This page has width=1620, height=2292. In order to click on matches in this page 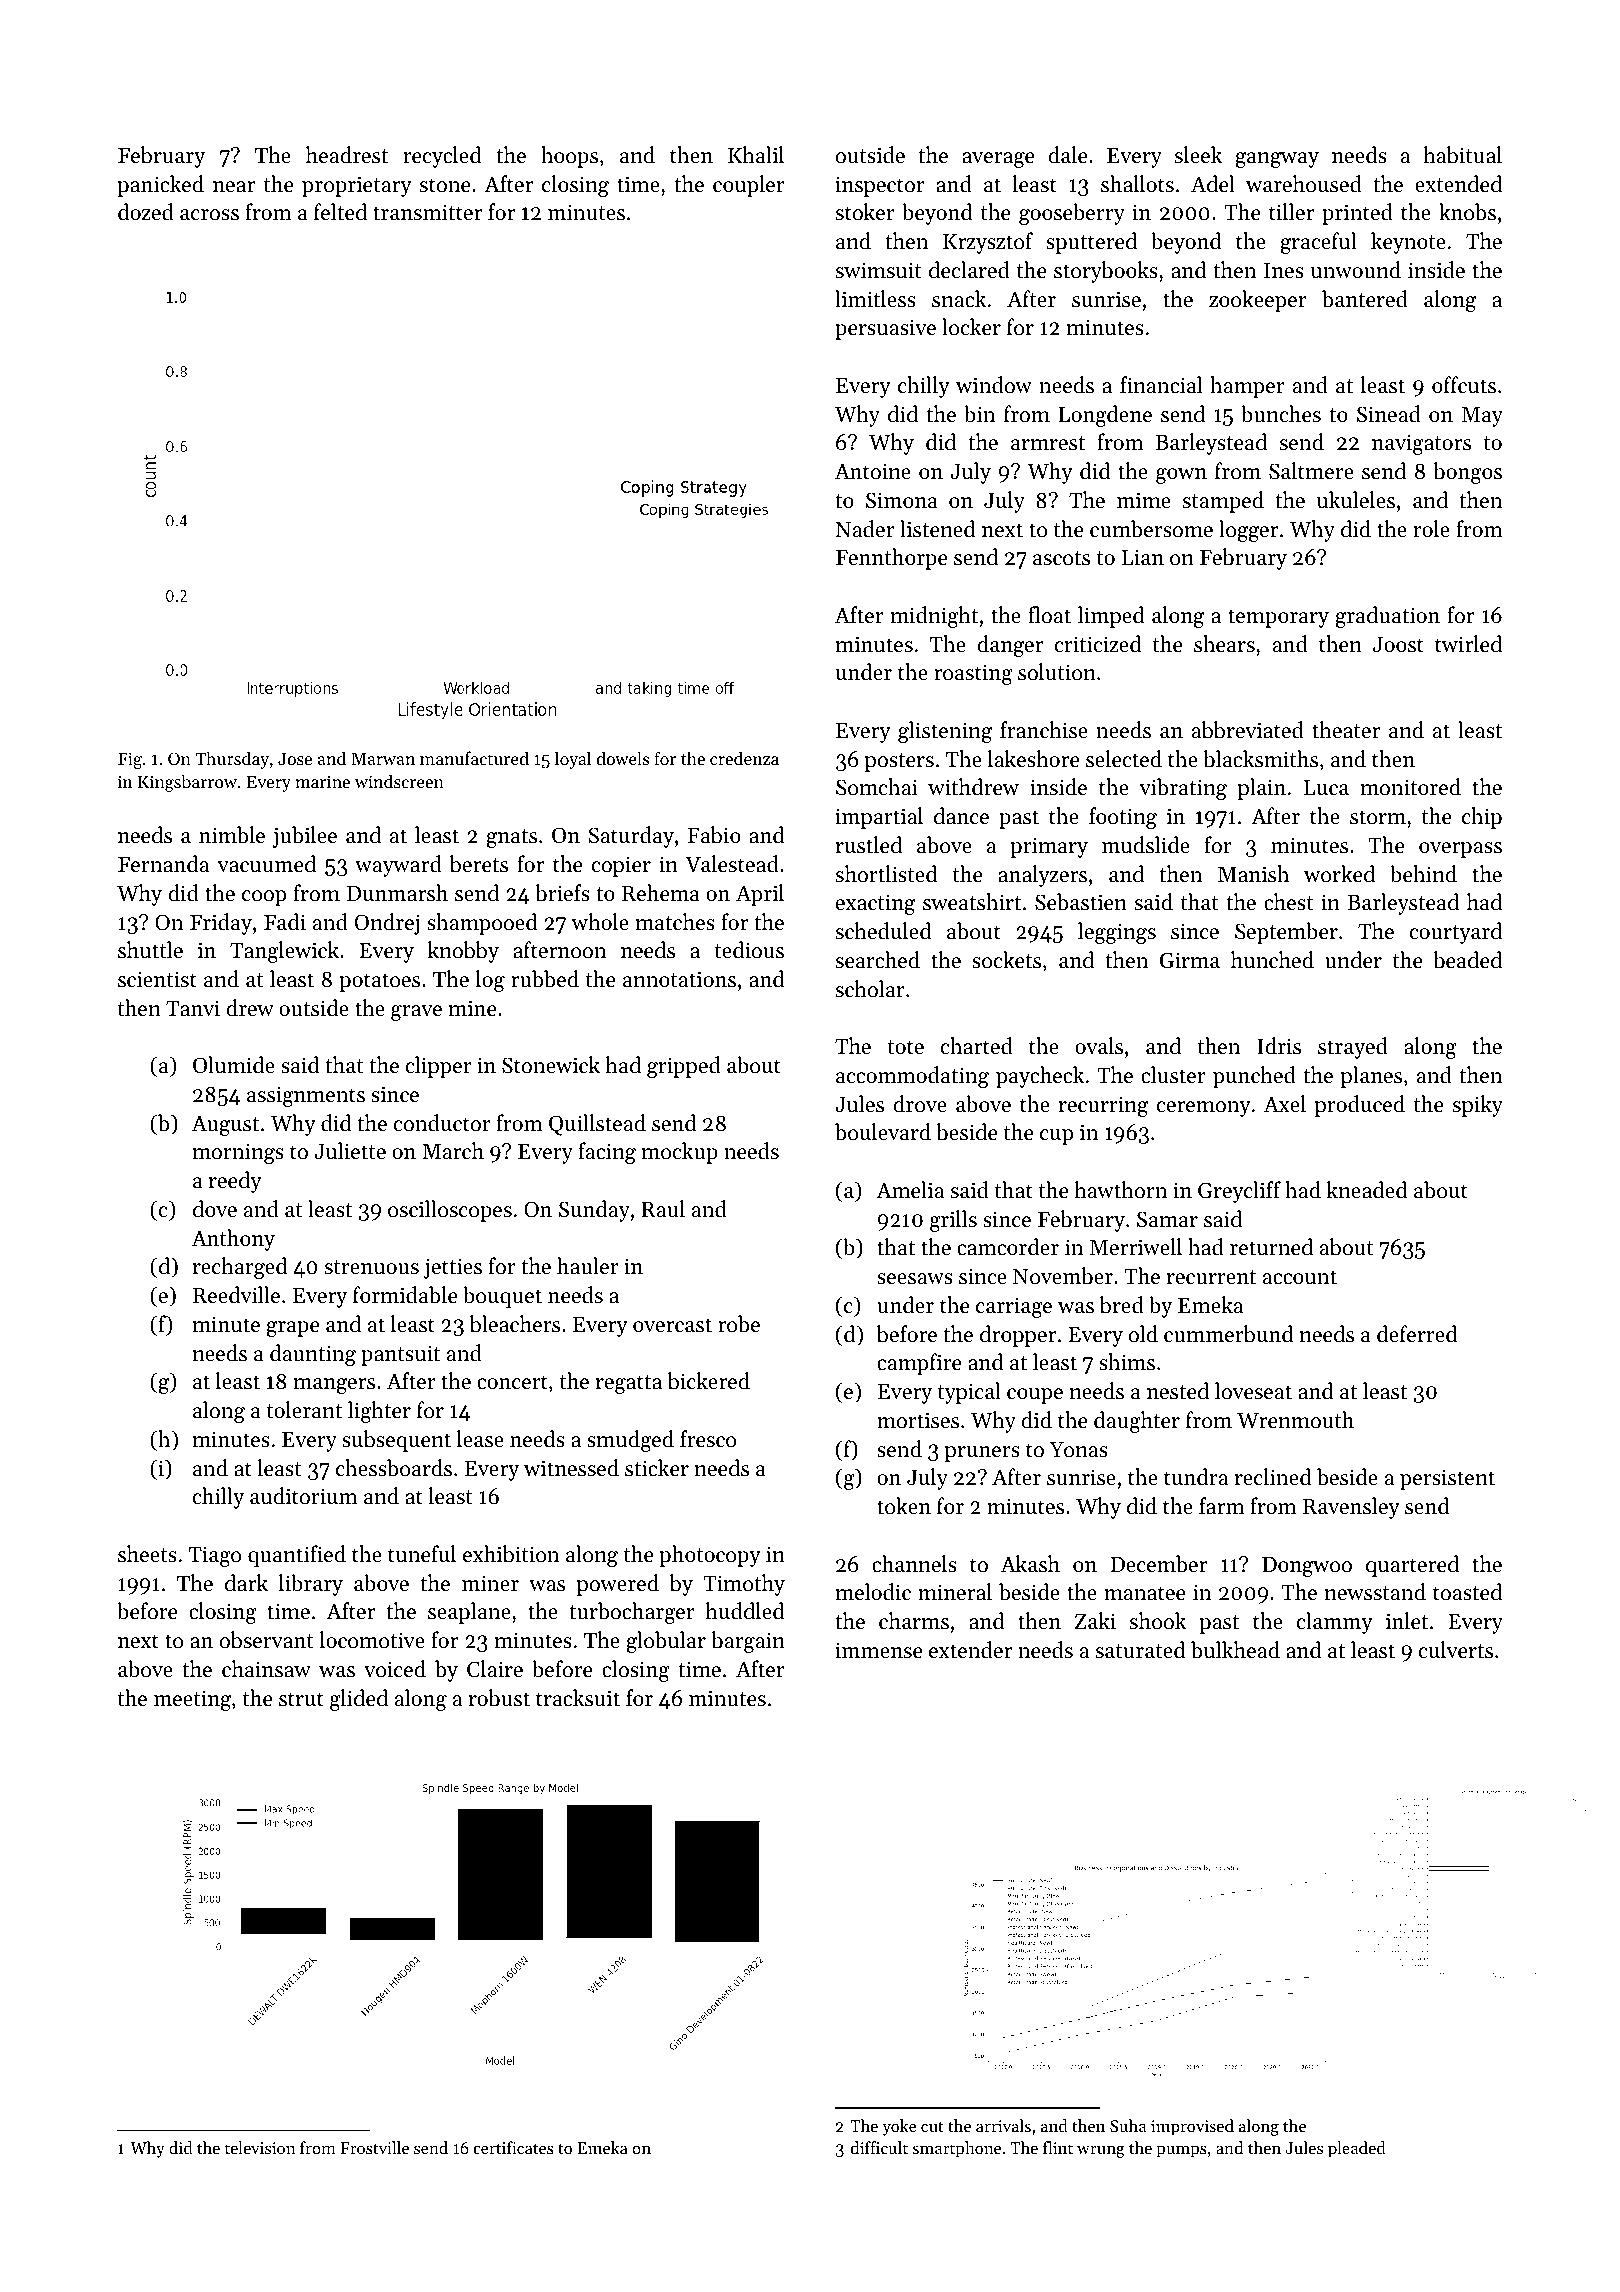, I will do `click(675, 922)`.
